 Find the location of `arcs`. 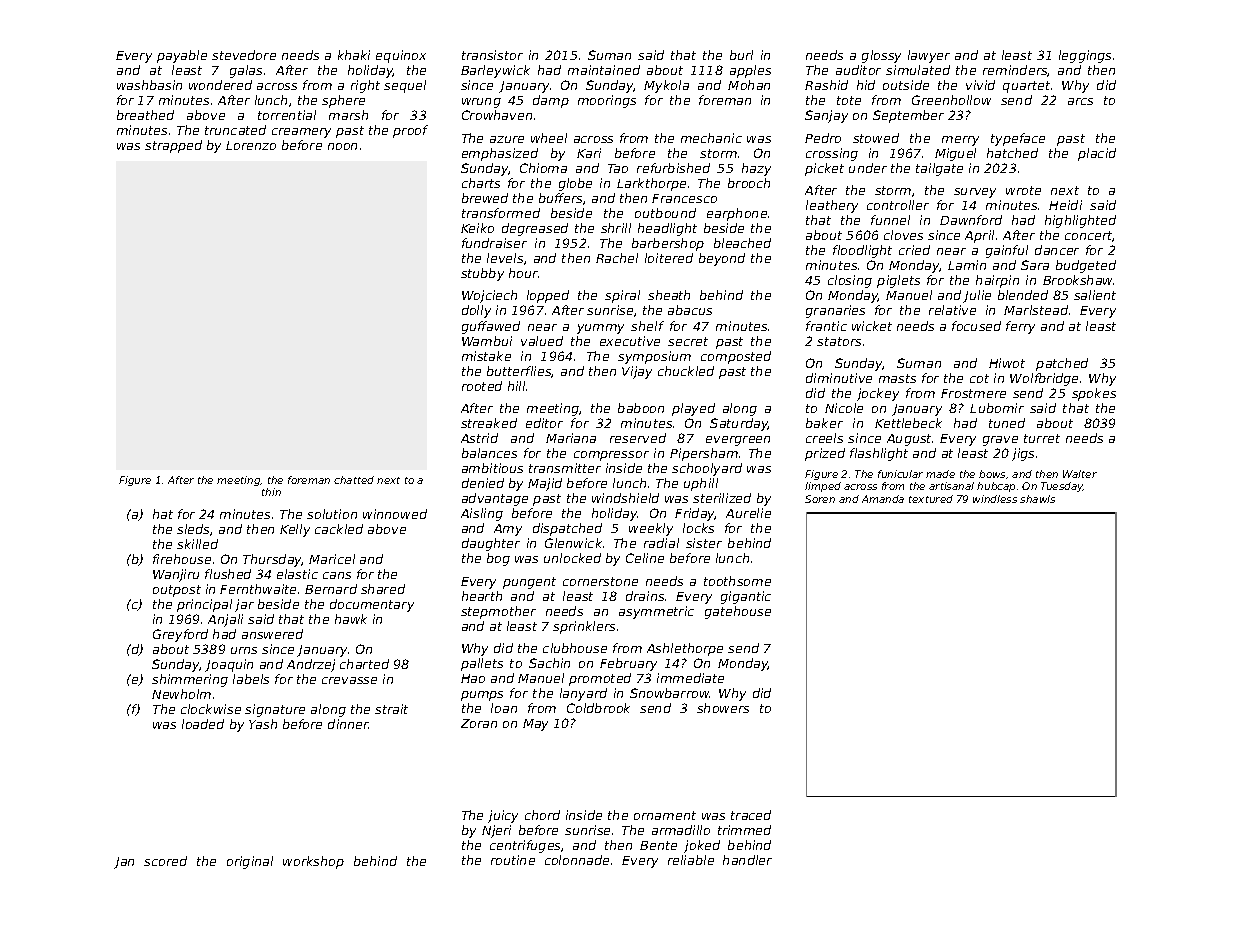

arcs is located at coordinates (1080, 101).
